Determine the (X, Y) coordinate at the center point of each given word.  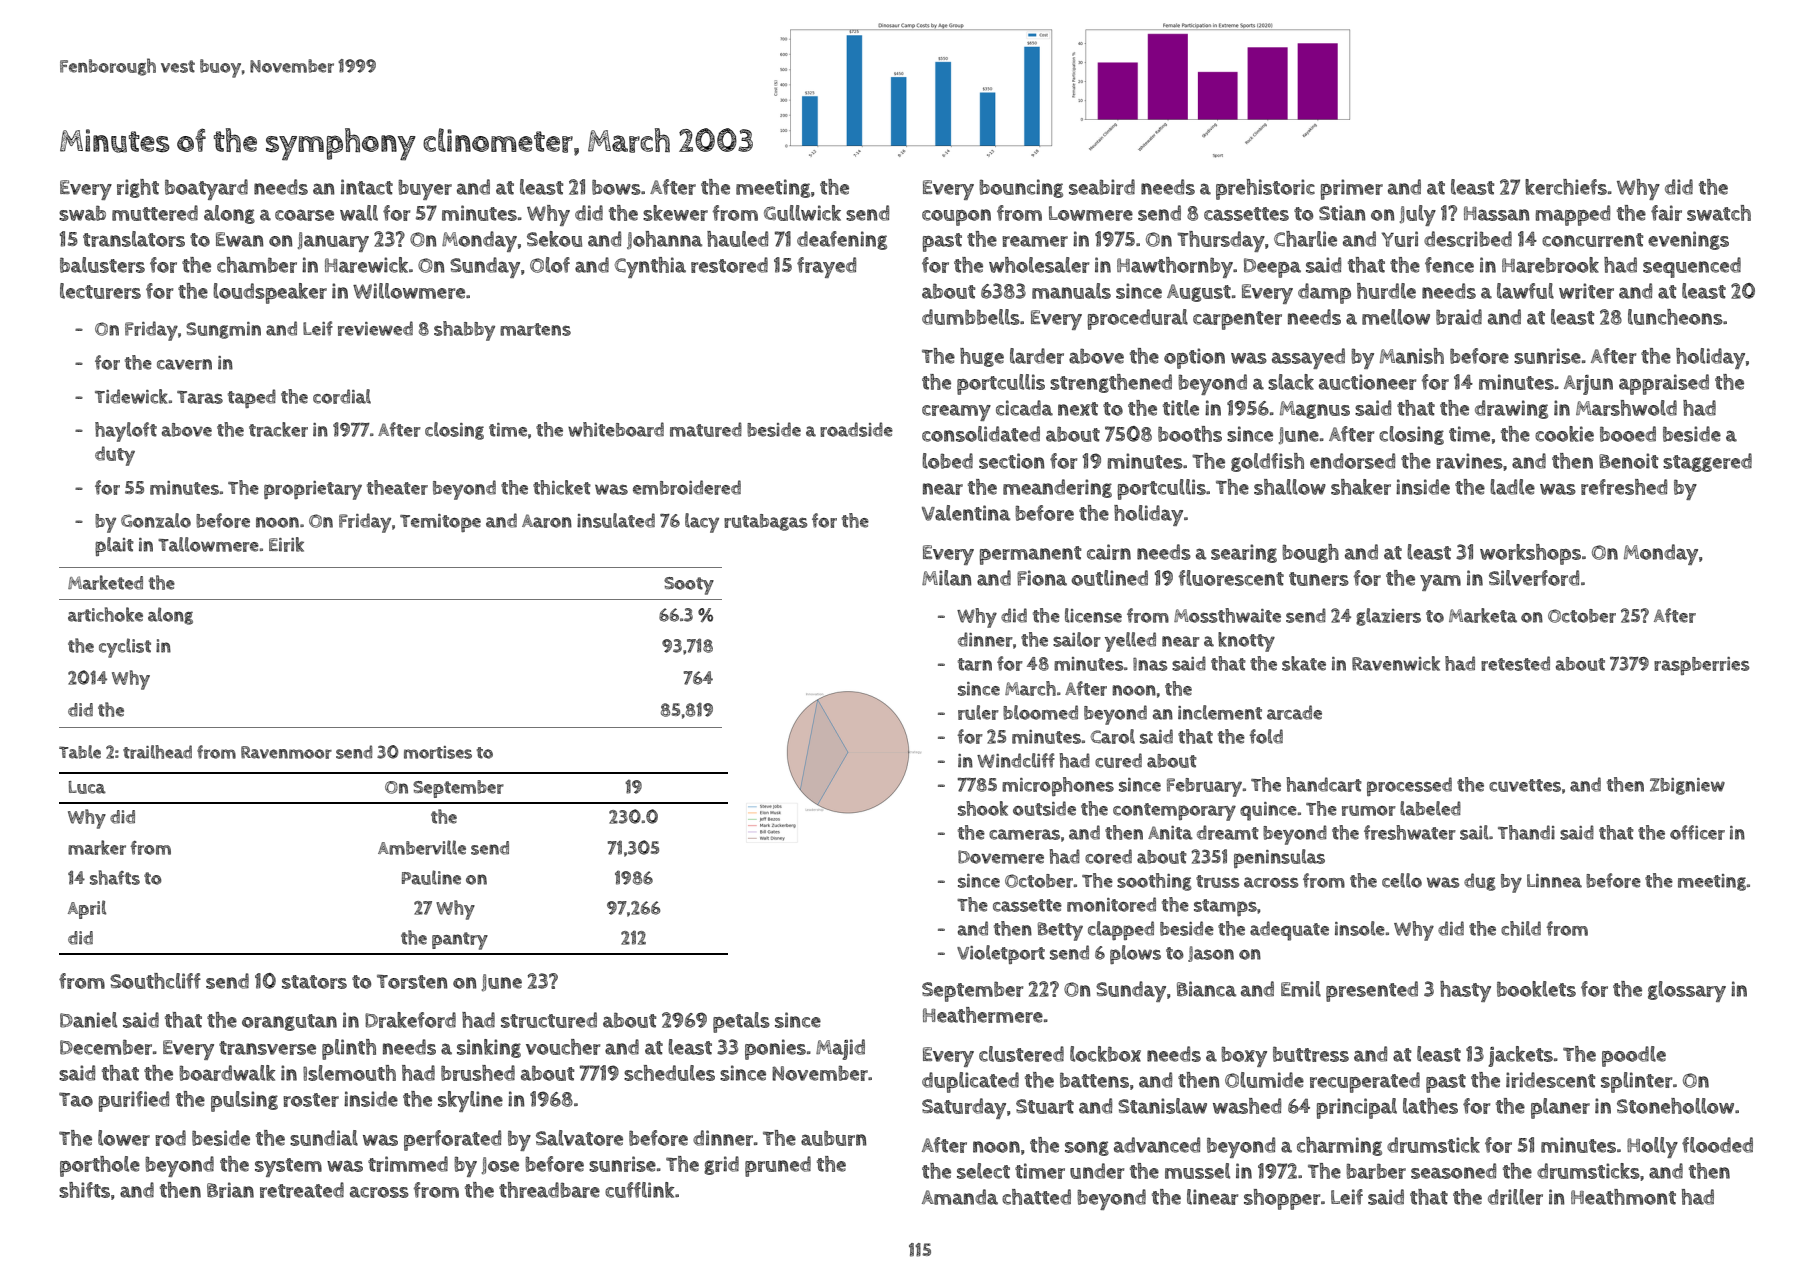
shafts (115, 877)
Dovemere (1001, 857)
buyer (425, 189)
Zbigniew (1687, 786)
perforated (452, 1140)
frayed (826, 267)
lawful (1525, 291)
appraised (1664, 384)
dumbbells (971, 317)
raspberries (1701, 666)
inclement (1220, 712)
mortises (438, 752)
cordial (342, 396)
